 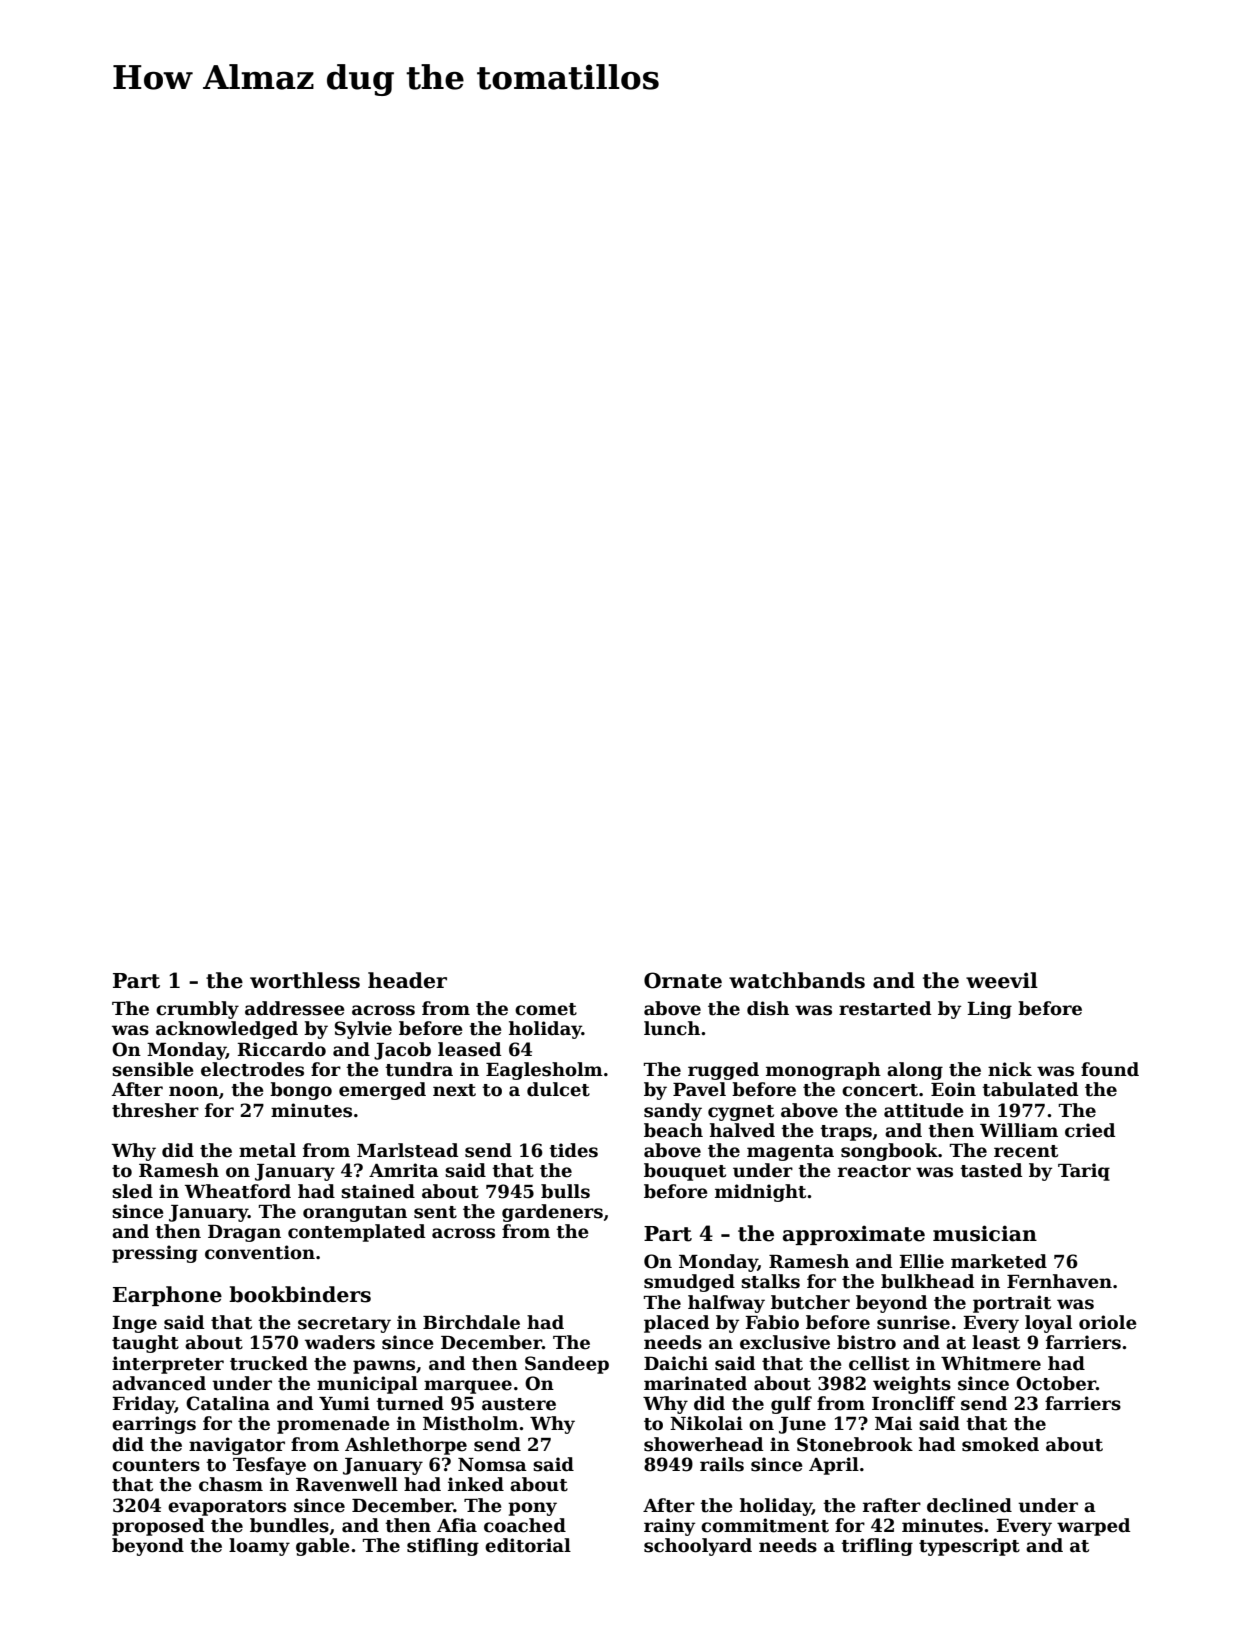 What do you see at coordinates (854, 1235) in the screenshot?
I see `approximate` at bounding box center [854, 1235].
